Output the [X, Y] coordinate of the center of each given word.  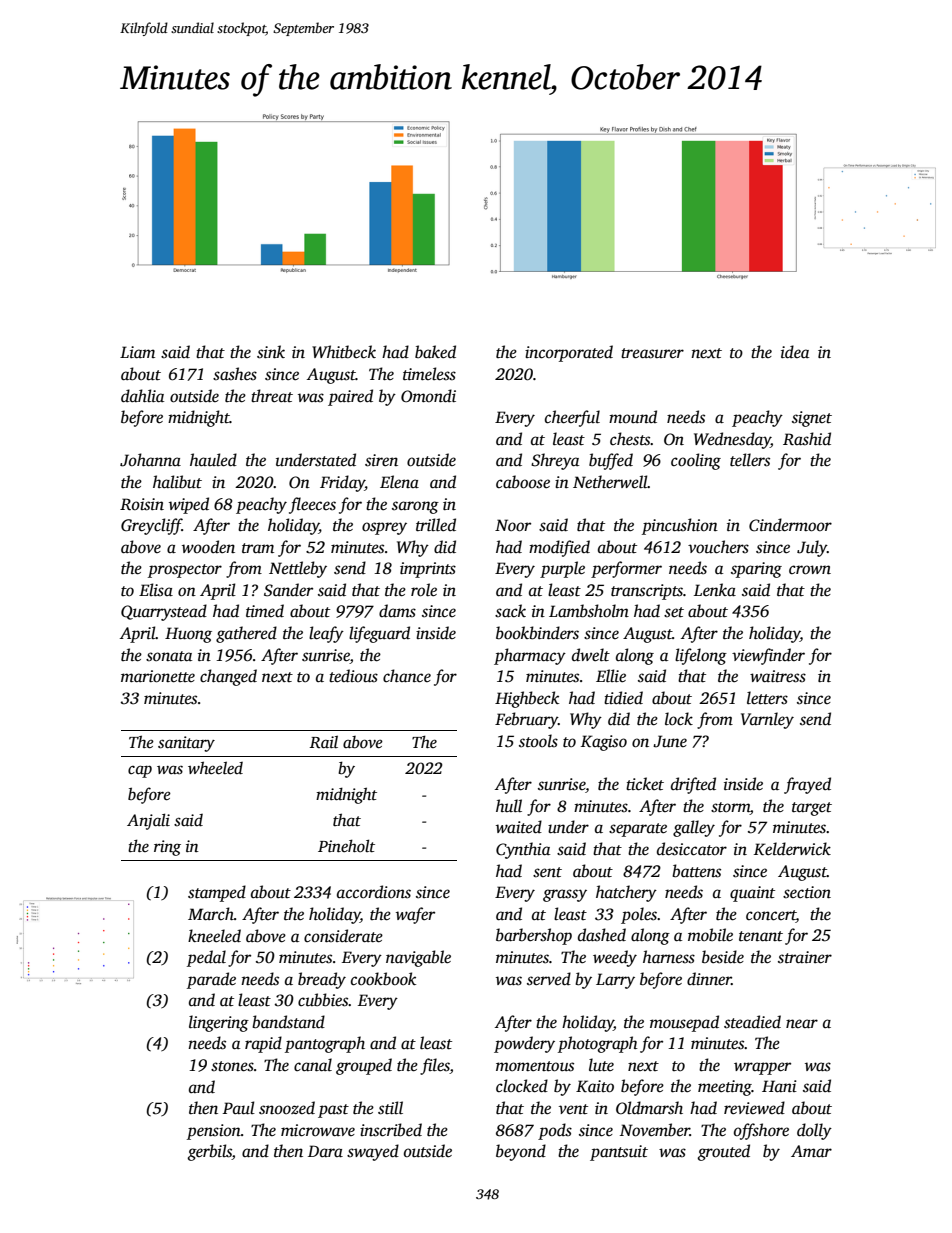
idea [795, 352]
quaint [752, 894]
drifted [693, 785]
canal [313, 1065]
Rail [324, 741]
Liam [137, 352]
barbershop [534, 936]
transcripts [647, 592]
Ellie [611, 675]
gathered [246, 634]
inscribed [391, 1130]
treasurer [652, 353]
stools [538, 741]
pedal [206, 958]
